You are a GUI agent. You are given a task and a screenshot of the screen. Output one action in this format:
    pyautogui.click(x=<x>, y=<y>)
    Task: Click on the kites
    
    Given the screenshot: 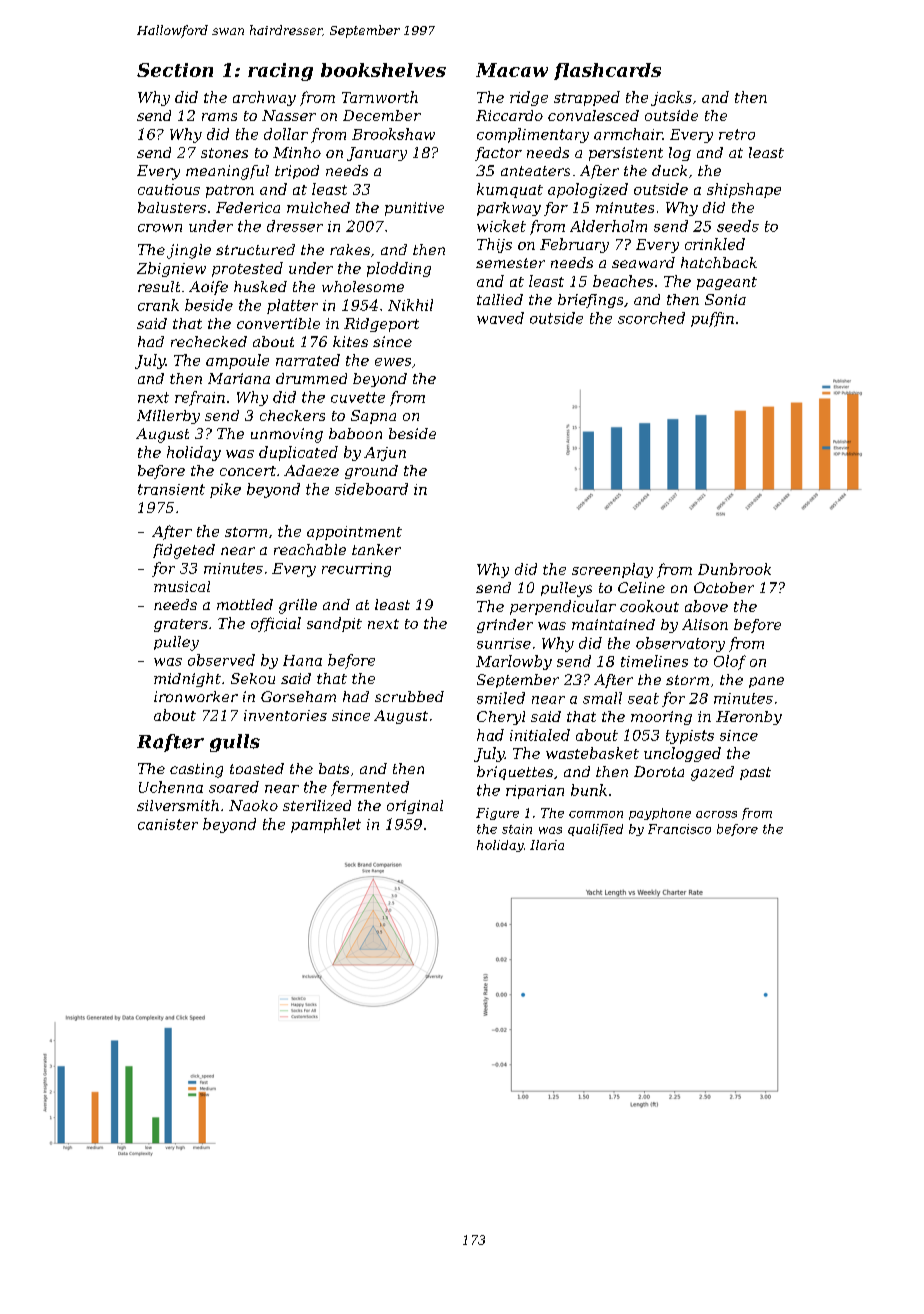 What is the action you would take?
    pyautogui.click(x=350, y=341)
